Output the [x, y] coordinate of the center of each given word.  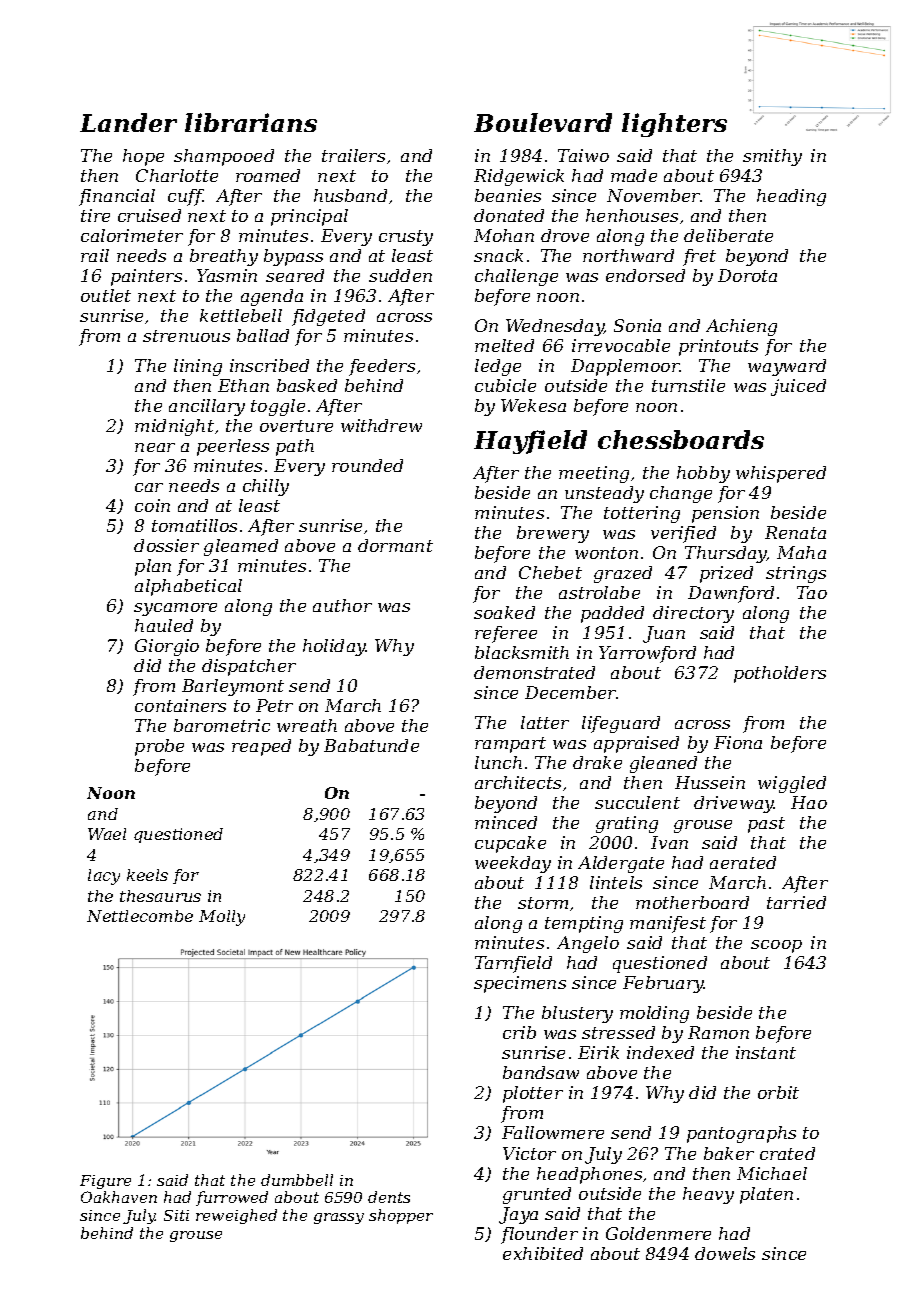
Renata [795, 532]
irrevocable [621, 345]
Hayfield [530, 442]
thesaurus [160, 896]
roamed [268, 175]
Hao [809, 802]
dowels [725, 1253]
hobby [703, 474]
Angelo [588, 944]
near [155, 447]
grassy [339, 1218]
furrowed [232, 1198]
